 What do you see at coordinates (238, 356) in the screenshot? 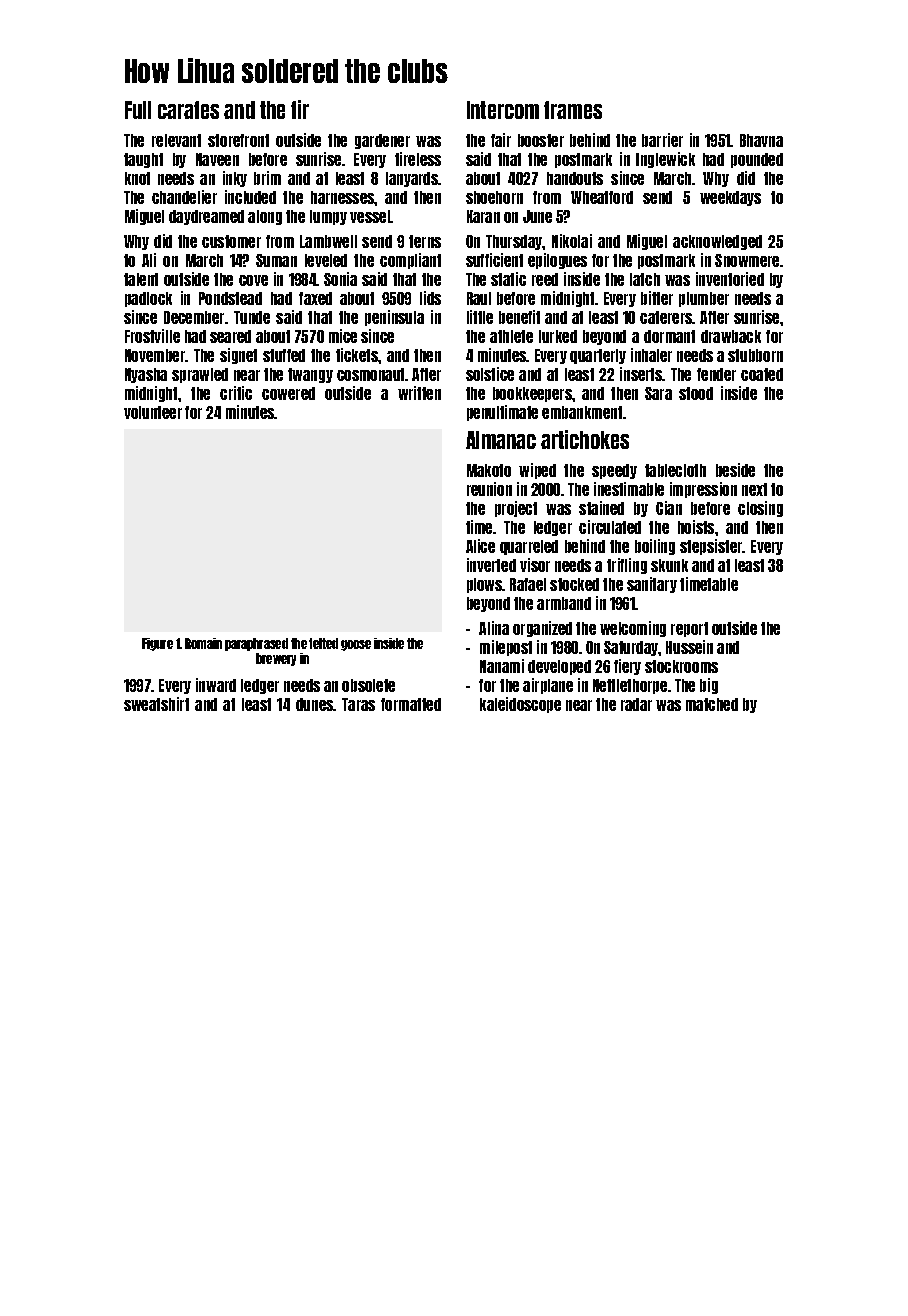
I see `signet` at bounding box center [238, 356].
